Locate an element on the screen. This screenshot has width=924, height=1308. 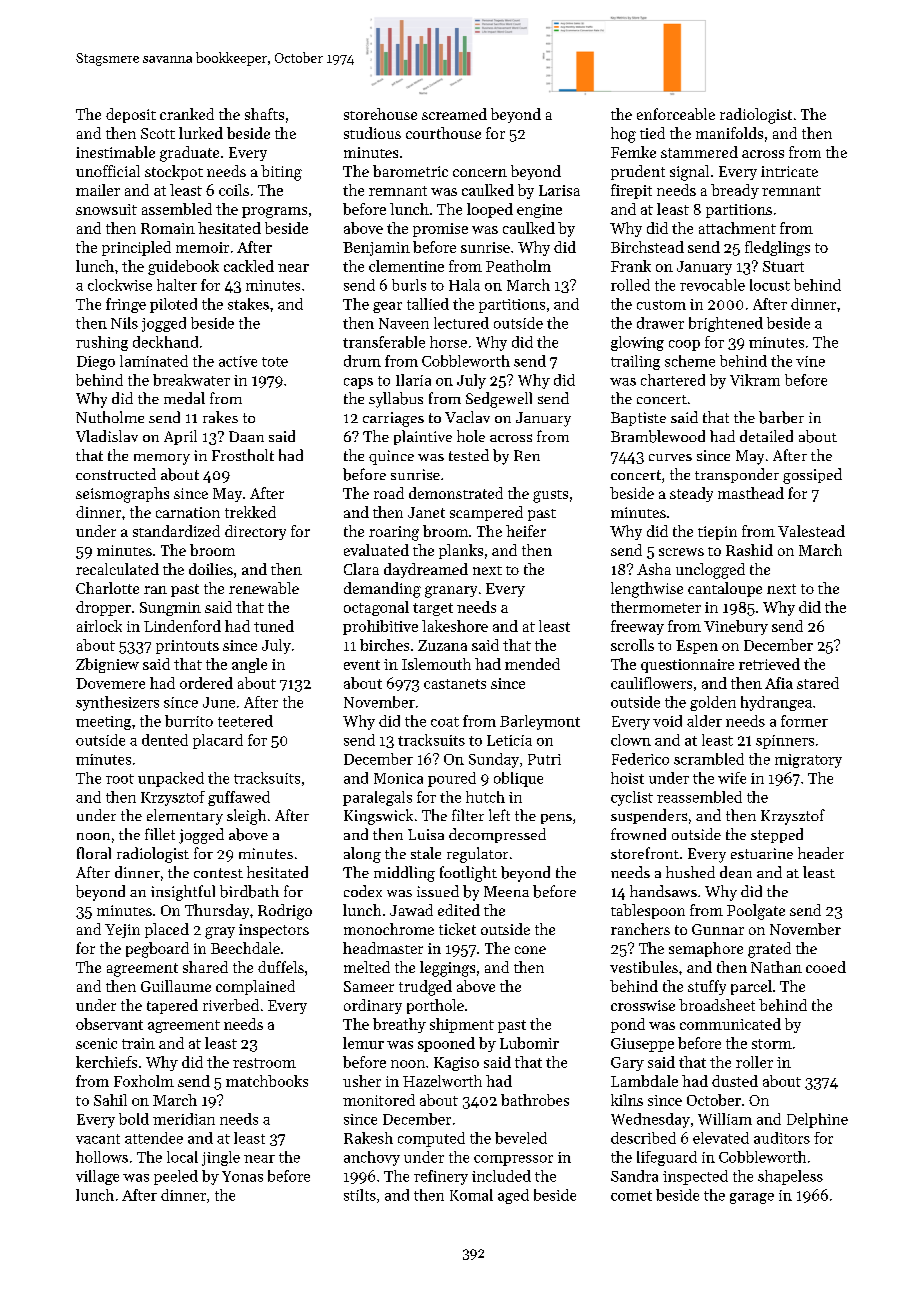
hushed is located at coordinates (690, 872).
